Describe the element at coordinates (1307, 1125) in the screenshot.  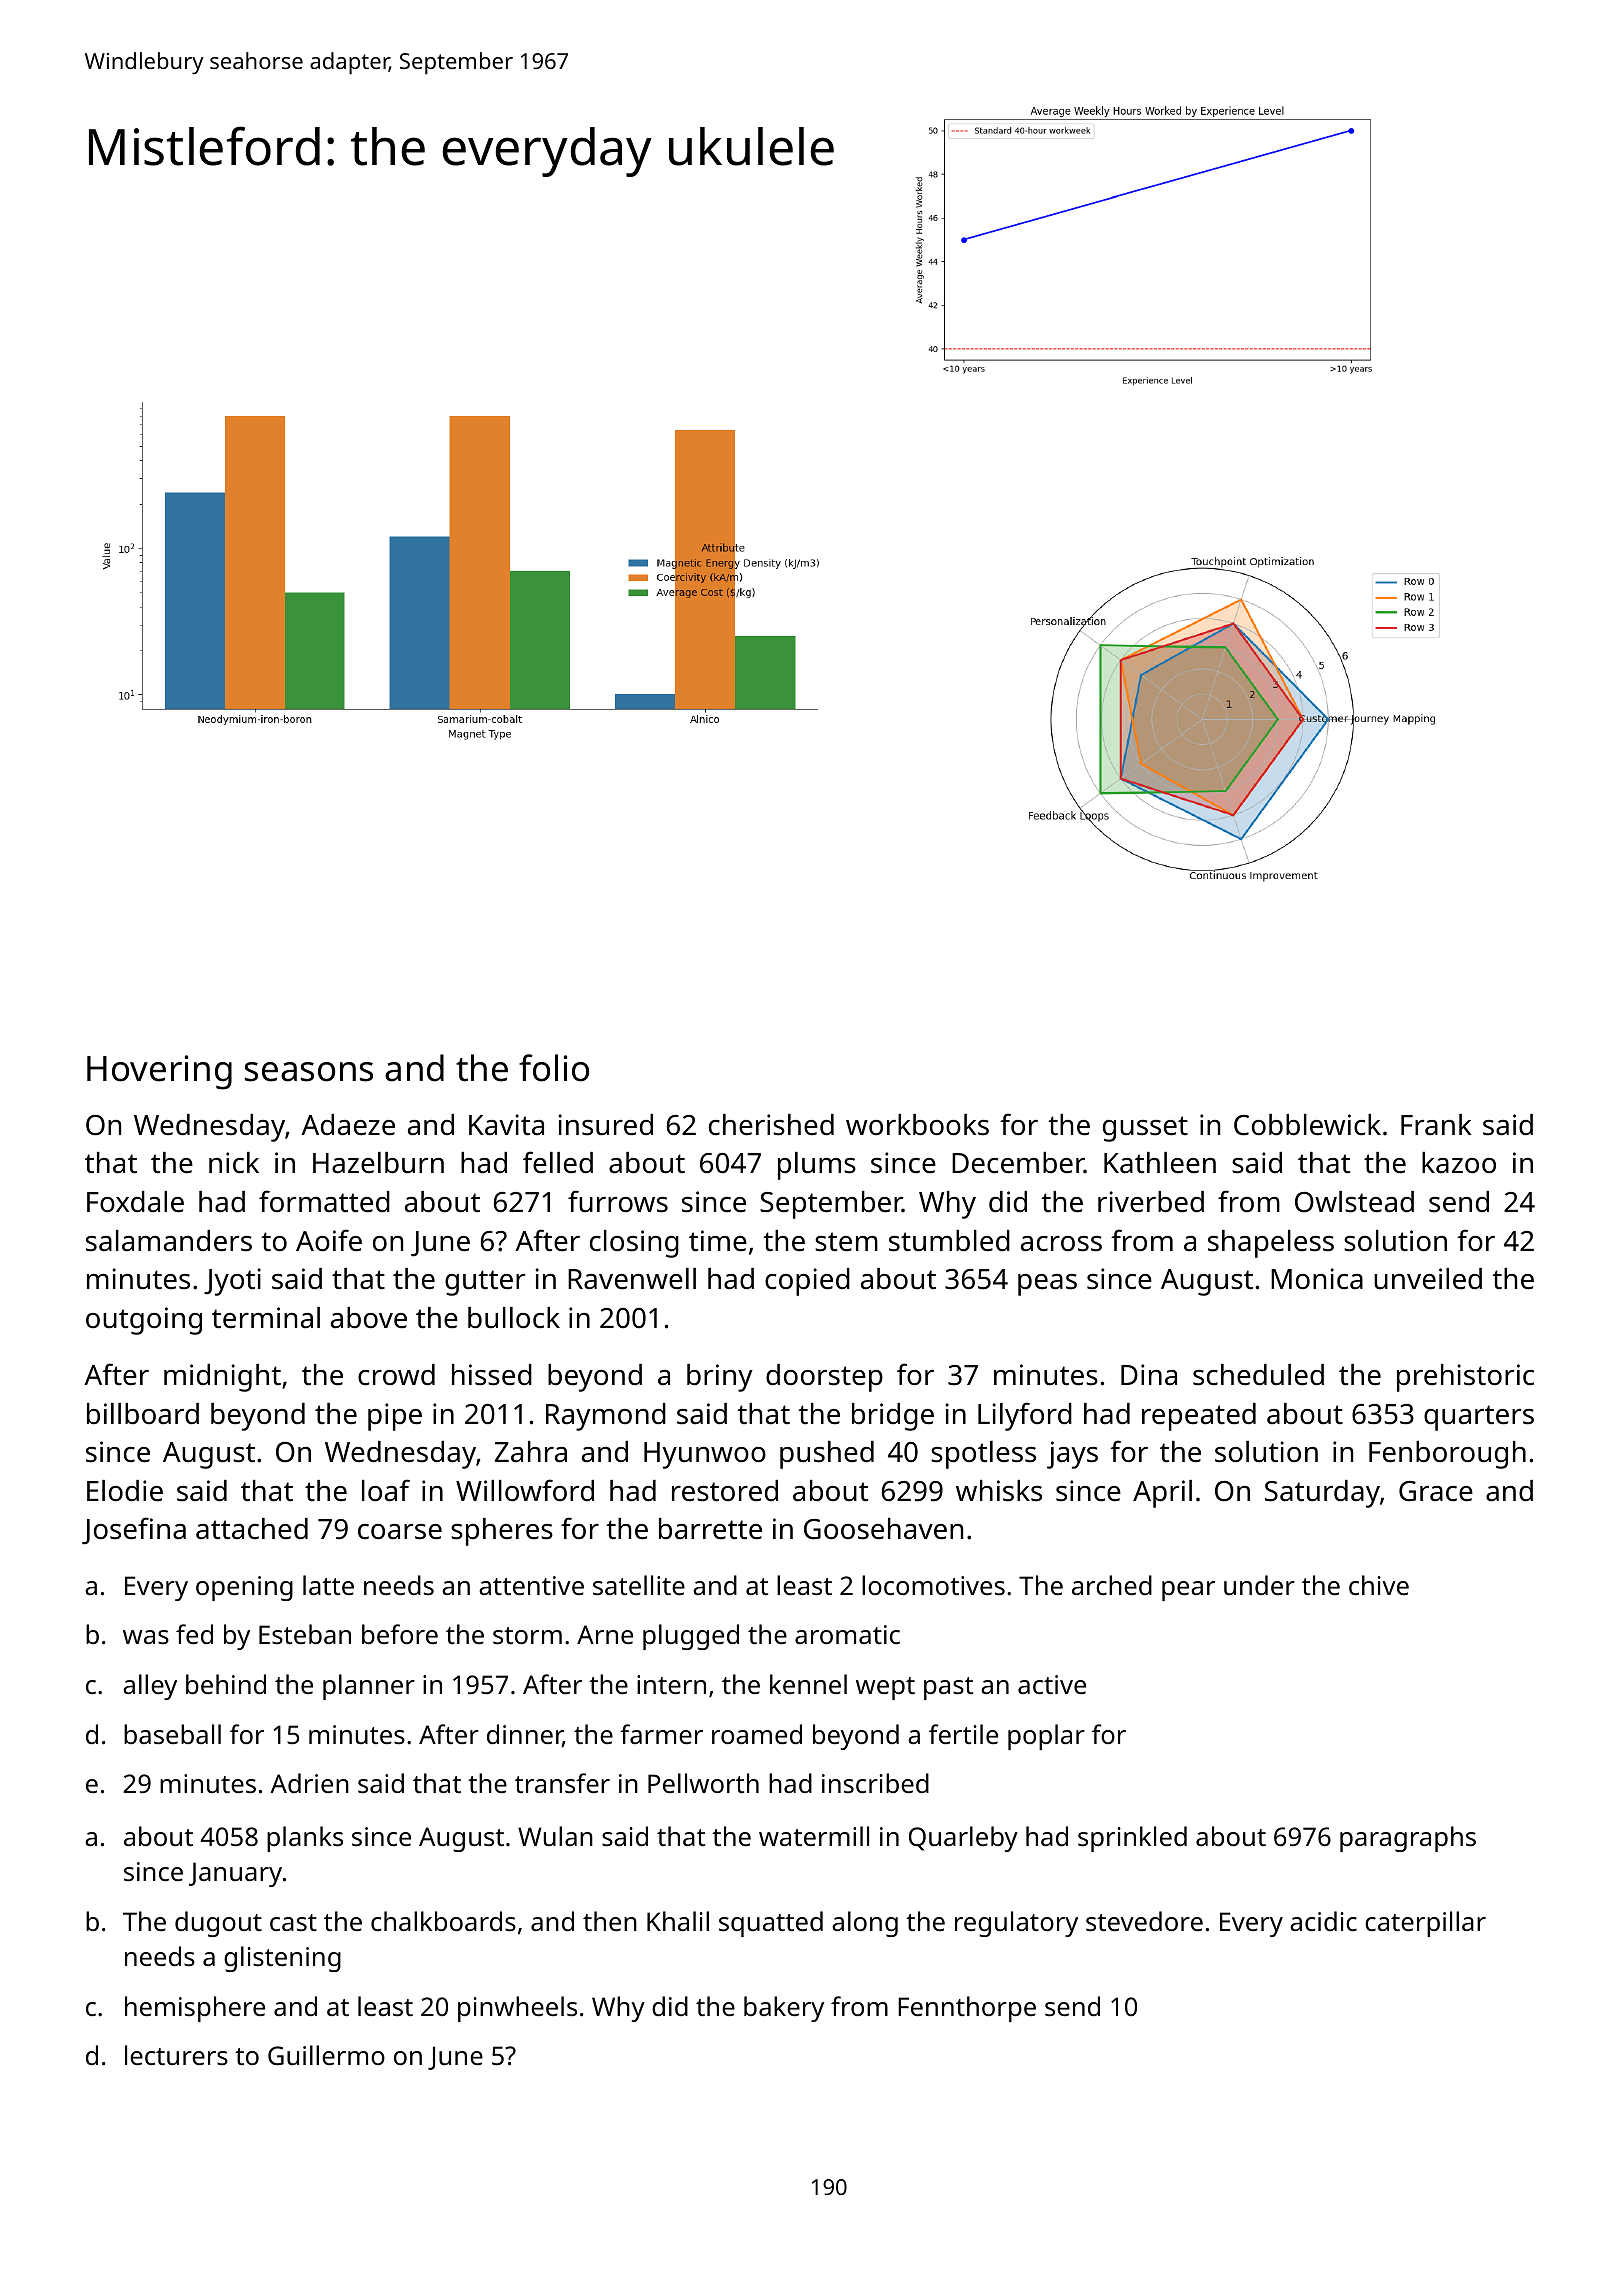
I see `Cobblewick` at that location.
